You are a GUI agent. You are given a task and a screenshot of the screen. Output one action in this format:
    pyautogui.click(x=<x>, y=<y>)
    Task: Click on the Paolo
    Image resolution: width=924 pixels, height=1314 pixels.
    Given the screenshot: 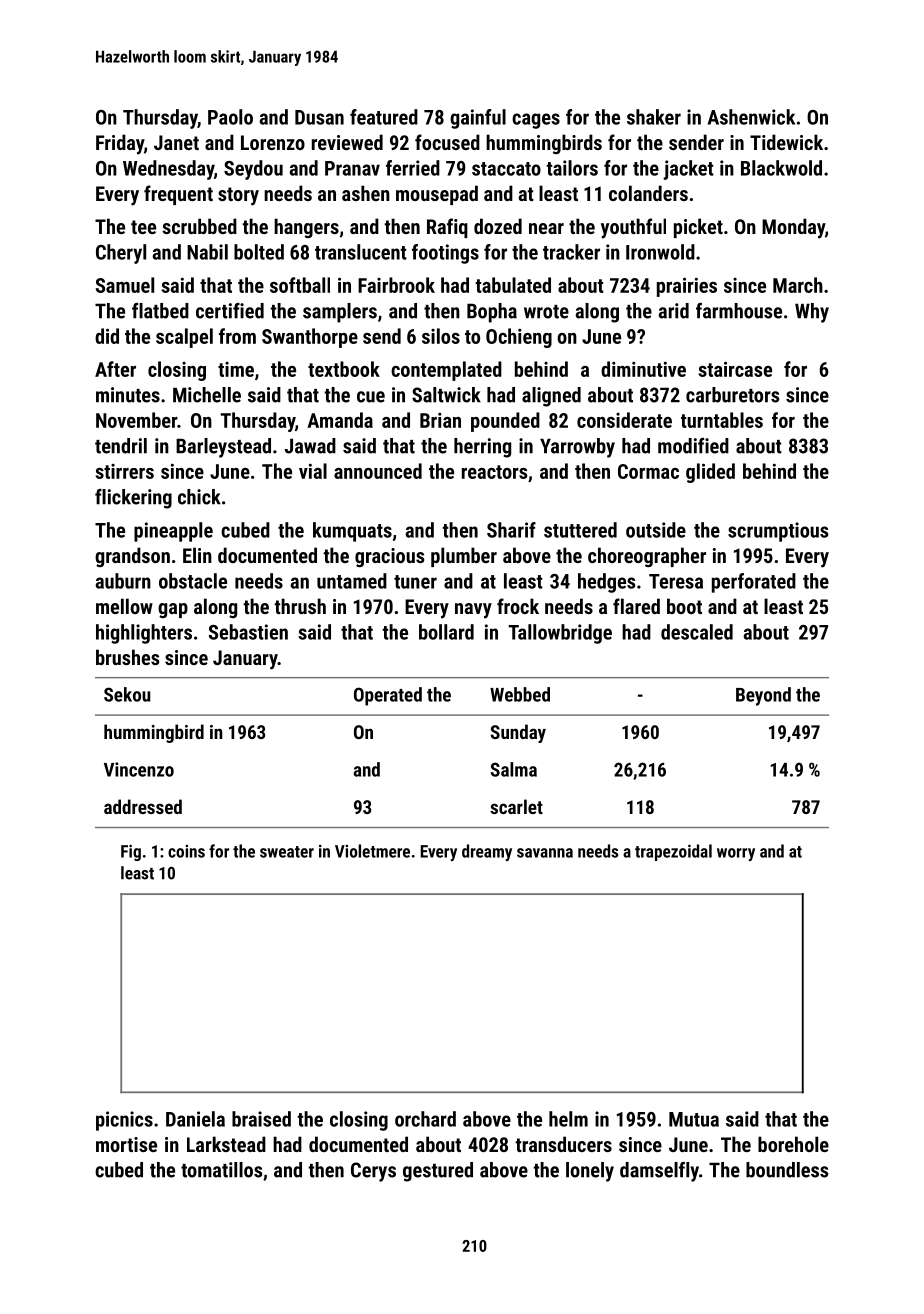 What is the action you would take?
    pyautogui.click(x=230, y=117)
